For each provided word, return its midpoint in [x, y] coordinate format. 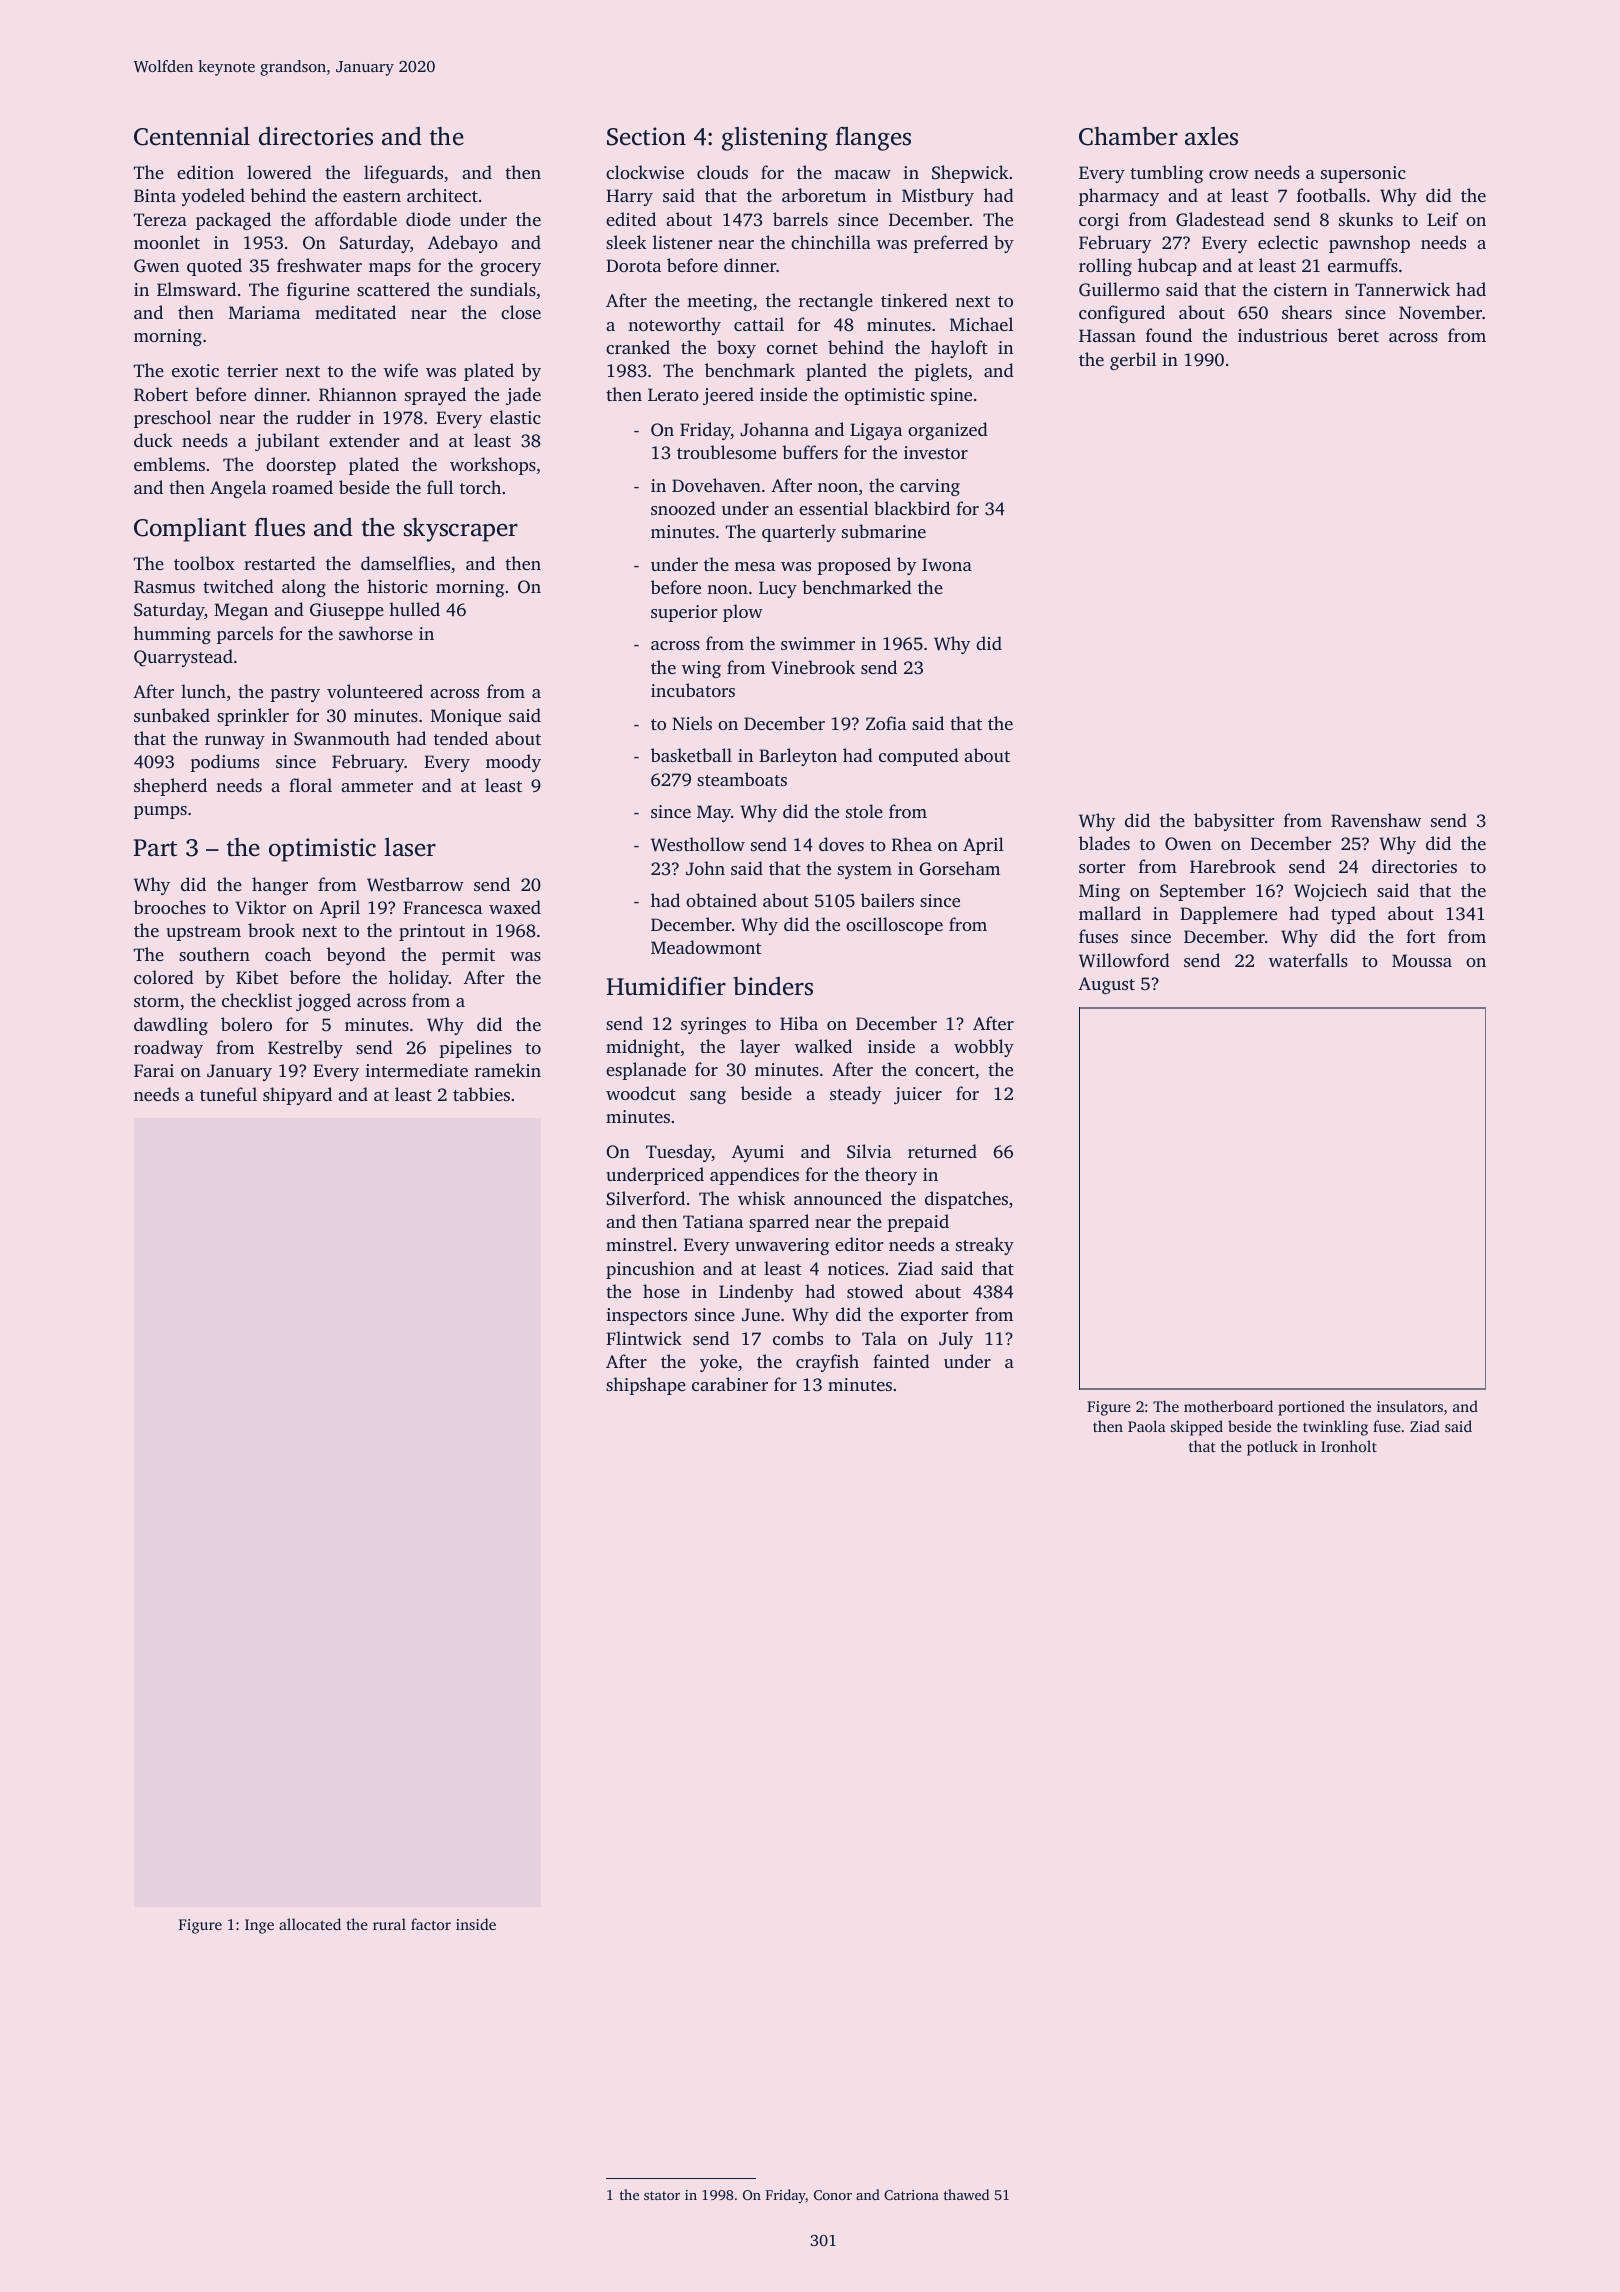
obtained [721, 900]
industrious [1282, 335]
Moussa [1422, 960]
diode [428, 219]
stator [662, 2195]
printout [432, 932]
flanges [873, 139]
